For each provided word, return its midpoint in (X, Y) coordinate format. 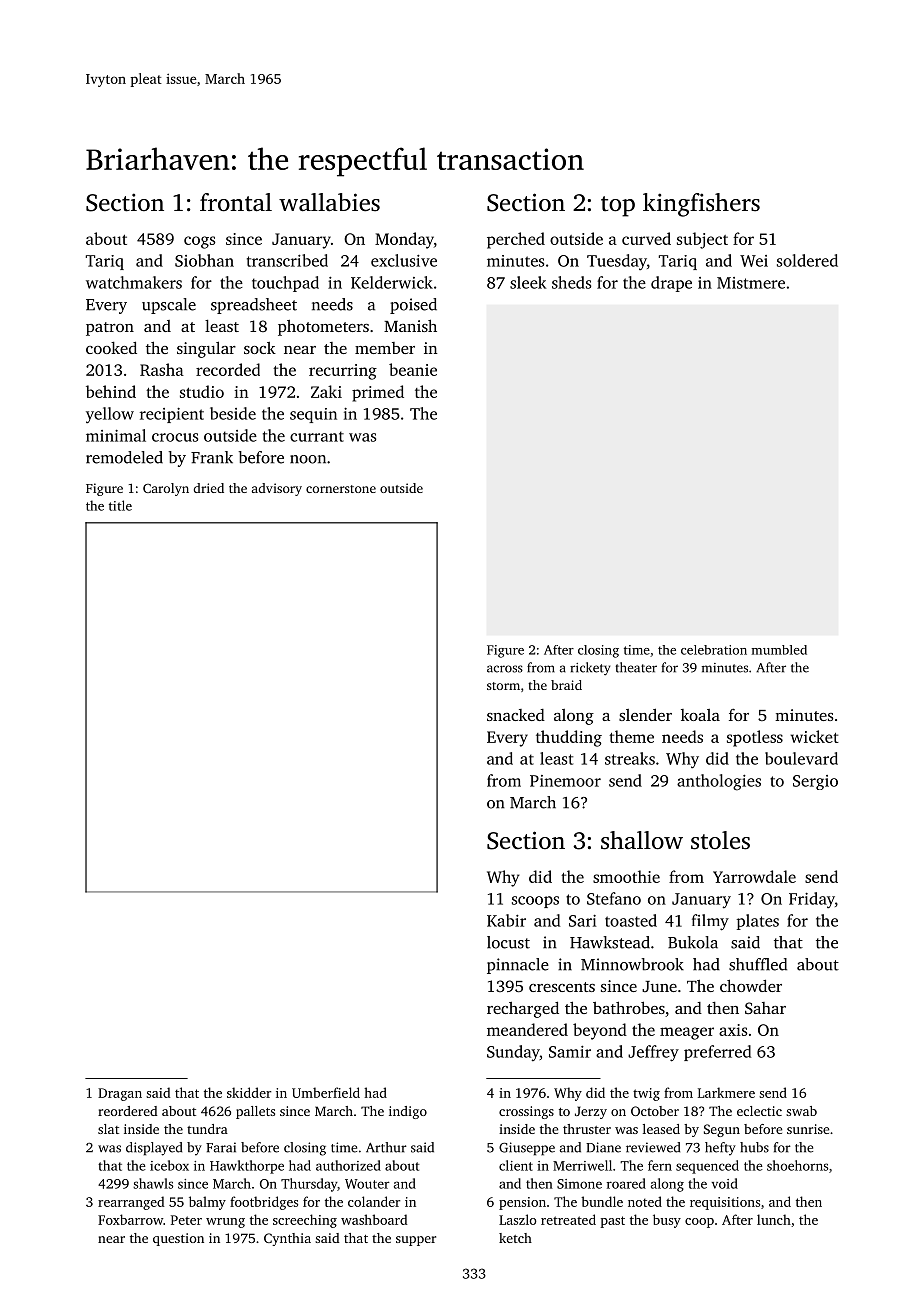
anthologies (719, 782)
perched (516, 240)
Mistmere (751, 283)
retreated (568, 1219)
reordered (127, 1111)
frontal (236, 202)
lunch (774, 1219)
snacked (516, 715)
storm (503, 686)
